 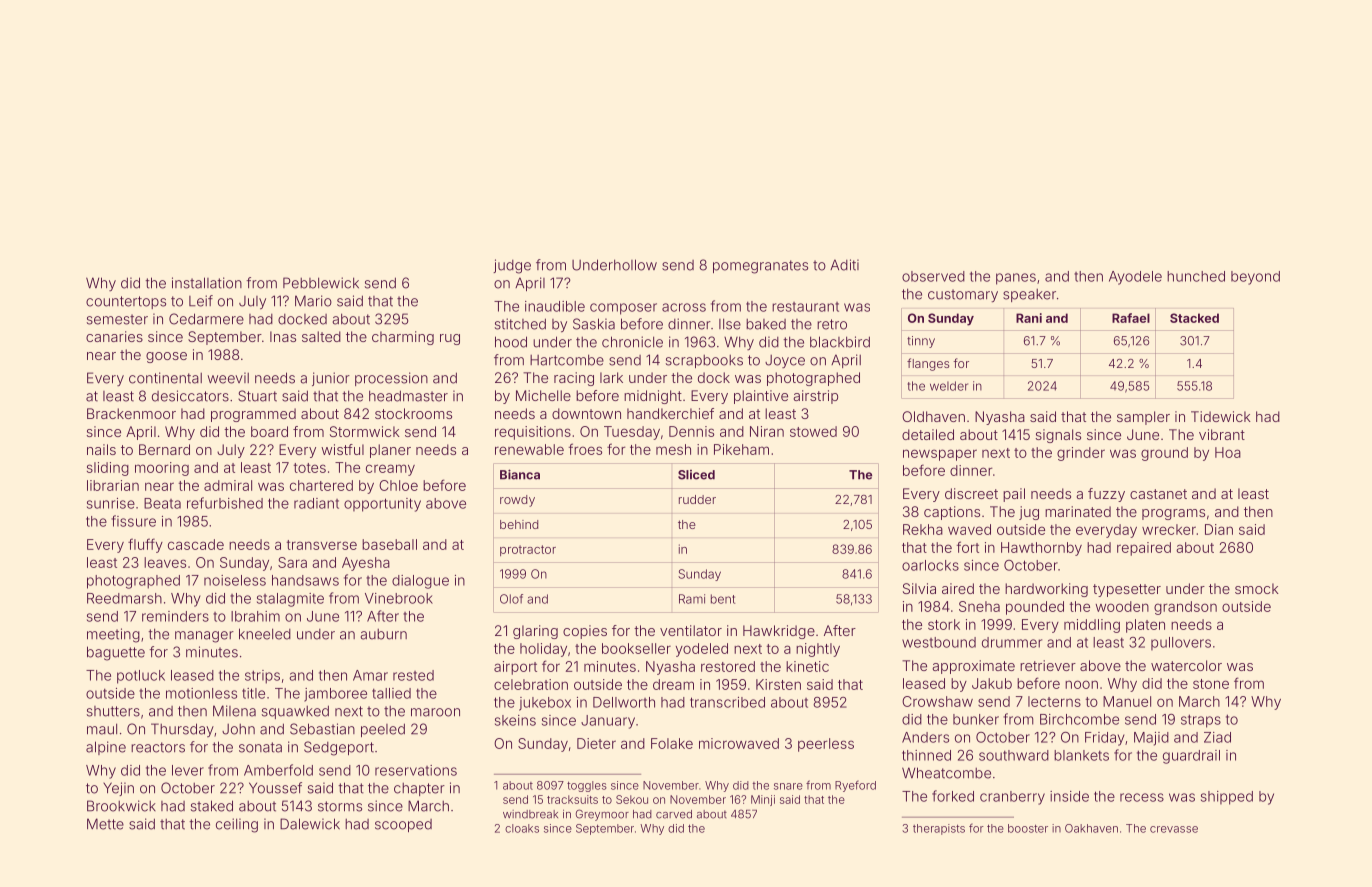 What do you see at coordinates (512, 266) in the screenshot?
I see `judge` at bounding box center [512, 266].
